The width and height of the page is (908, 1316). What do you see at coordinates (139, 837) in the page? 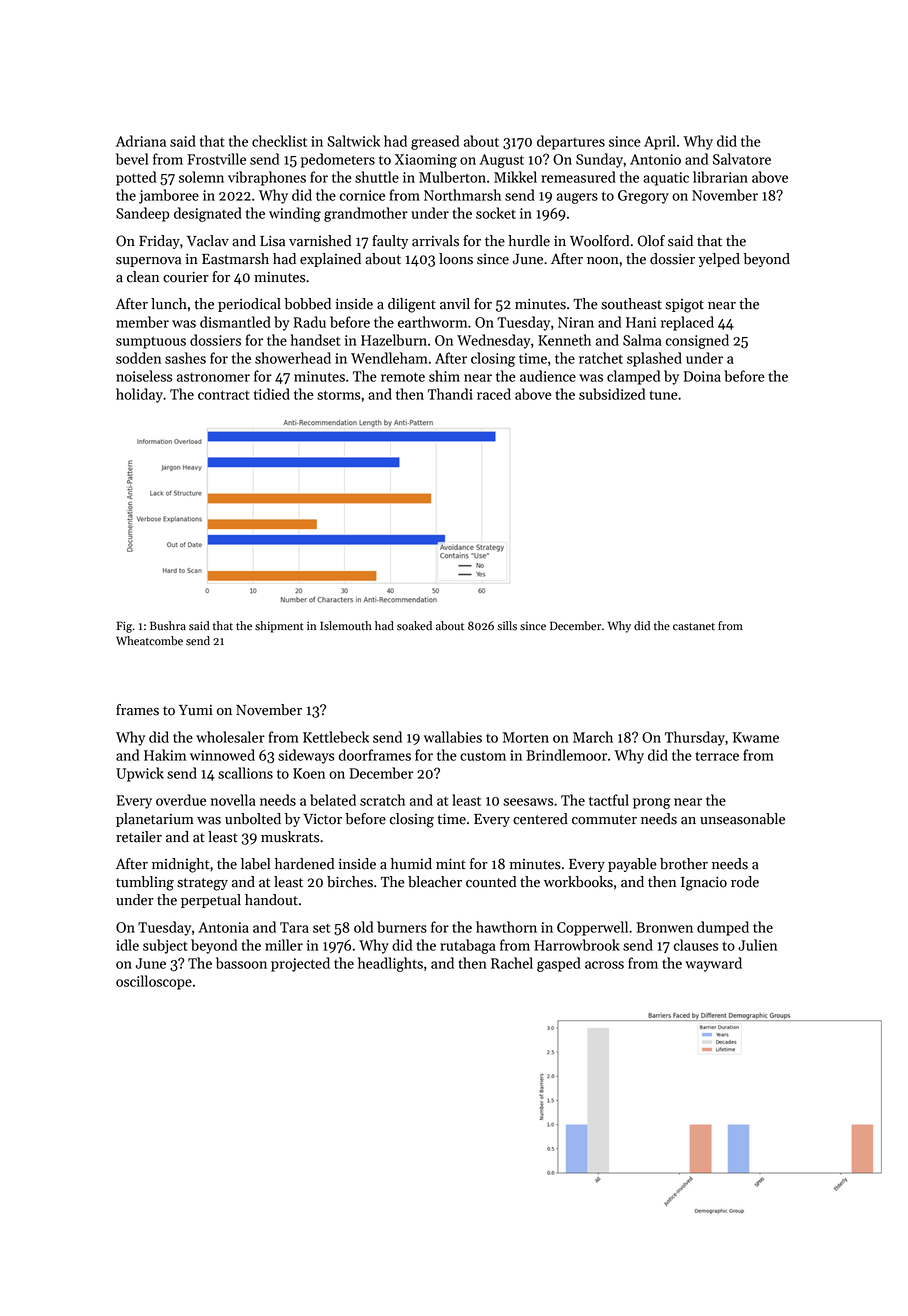
I see `retailer` at bounding box center [139, 837].
